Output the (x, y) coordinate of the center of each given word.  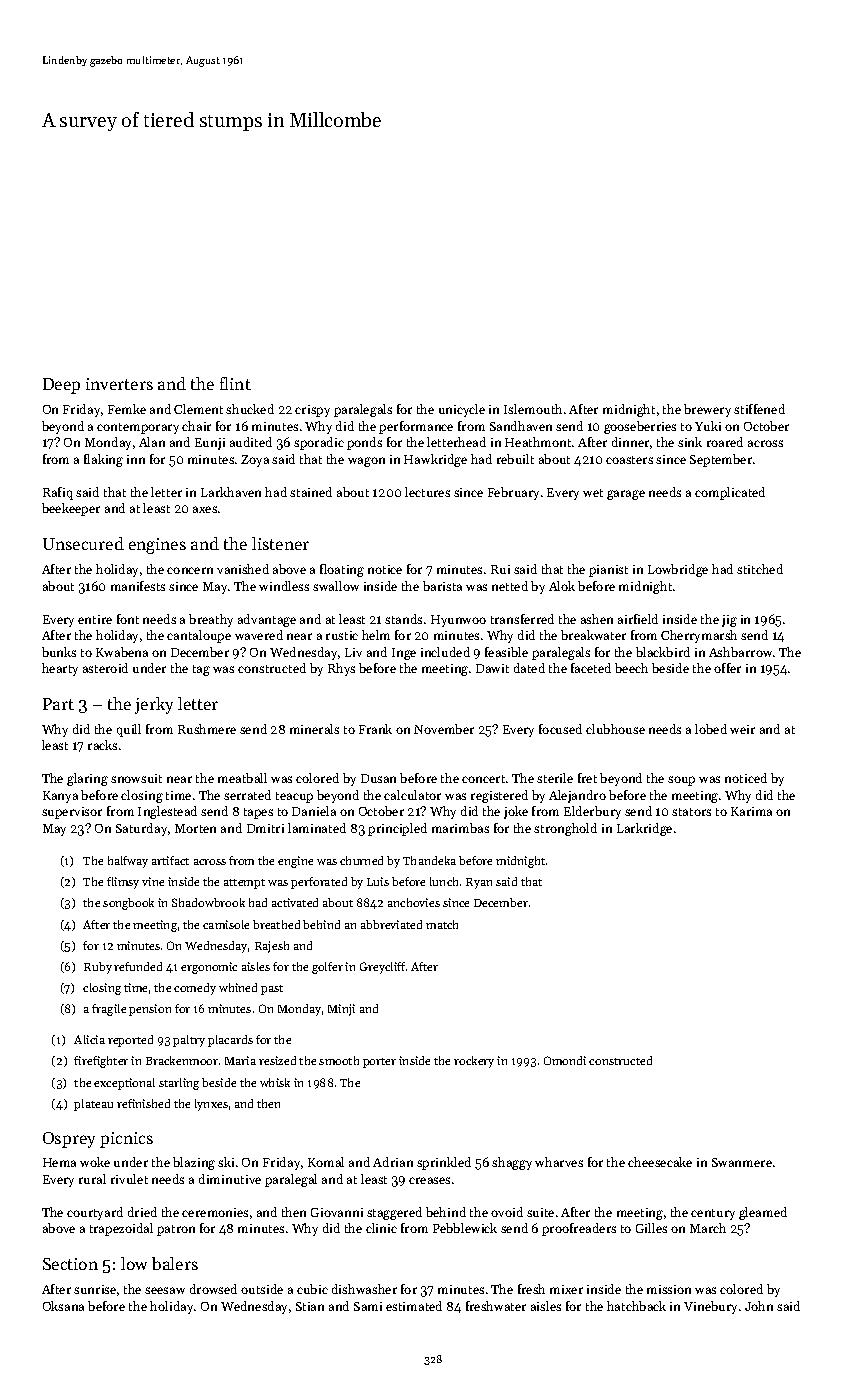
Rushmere (207, 729)
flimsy (123, 883)
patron (176, 1230)
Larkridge (644, 829)
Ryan (479, 883)
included (445, 652)
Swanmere (742, 1162)
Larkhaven (231, 492)
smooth (339, 1060)
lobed (711, 729)
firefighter (101, 1062)
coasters (629, 460)
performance (416, 427)
